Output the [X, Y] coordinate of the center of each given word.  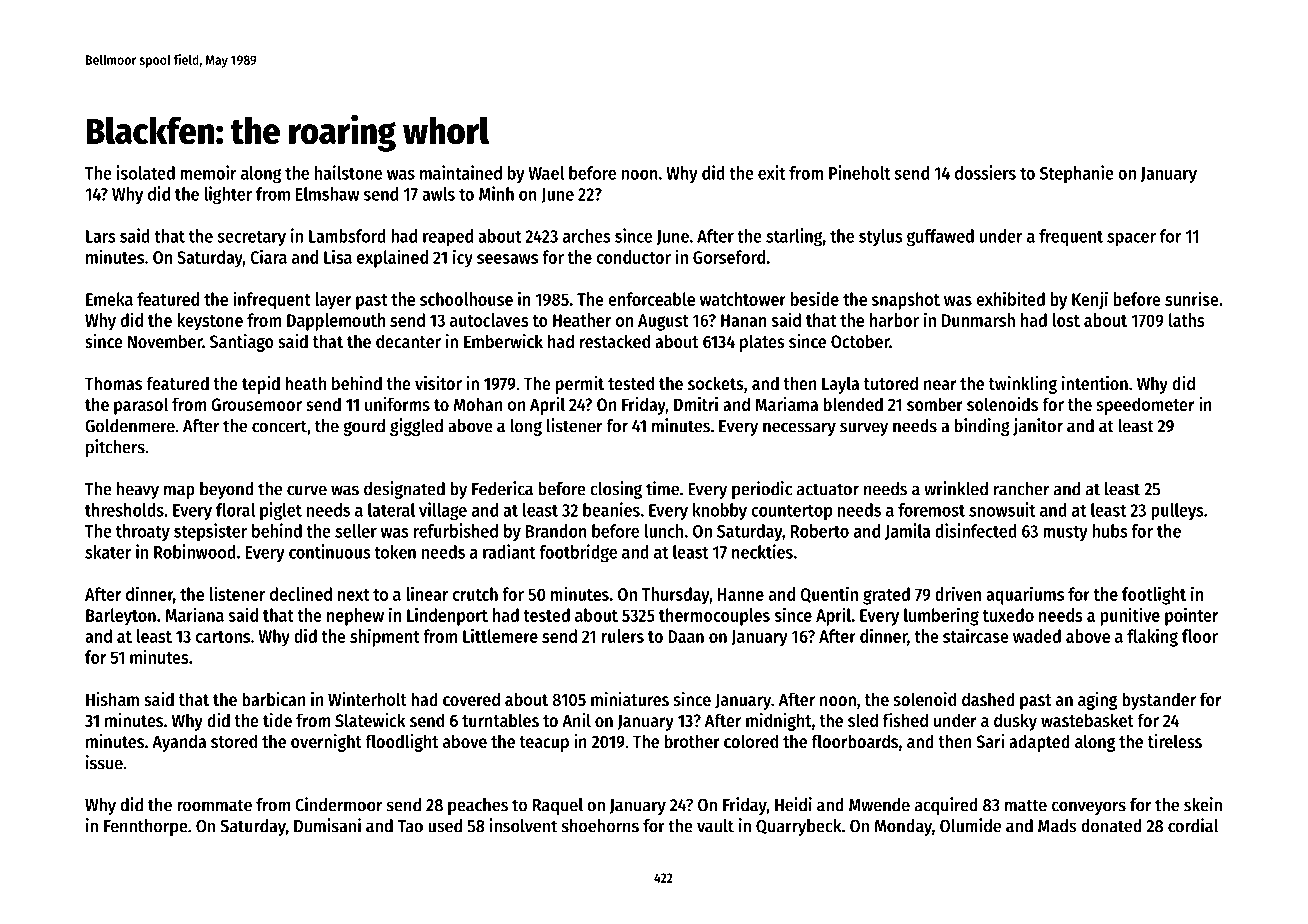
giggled [416, 427]
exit [771, 172]
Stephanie [1077, 174]
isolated [145, 172]
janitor [1038, 427]
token [395, 552]
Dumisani [327, 825]
